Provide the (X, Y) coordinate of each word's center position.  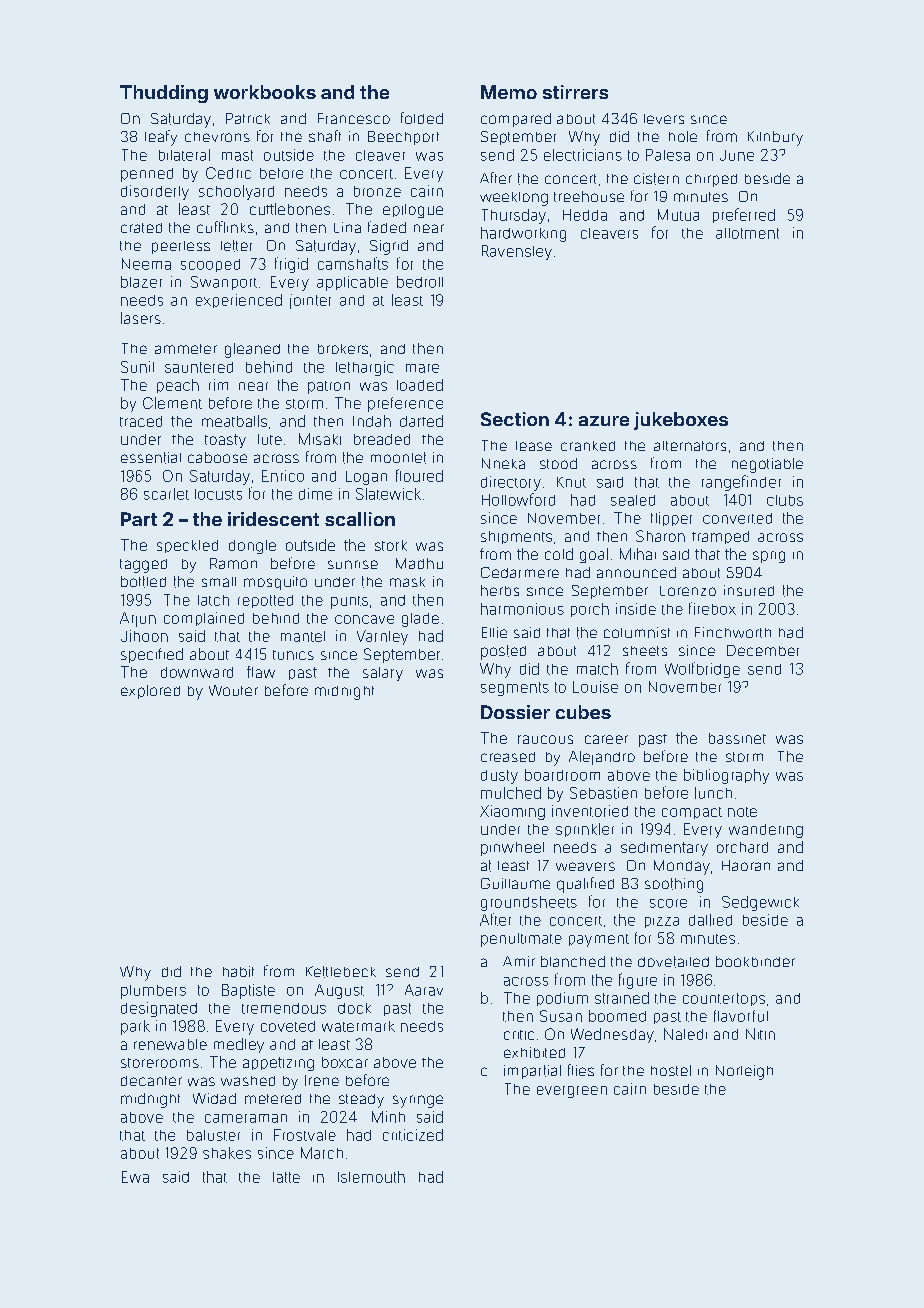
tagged (143, 566)
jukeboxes (681, 421)
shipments (516, 537)
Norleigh (744, 1072)
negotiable (767, 465)
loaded (420, 385)
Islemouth (371, 1177)
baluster (213, 1135)
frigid (291, 265)
